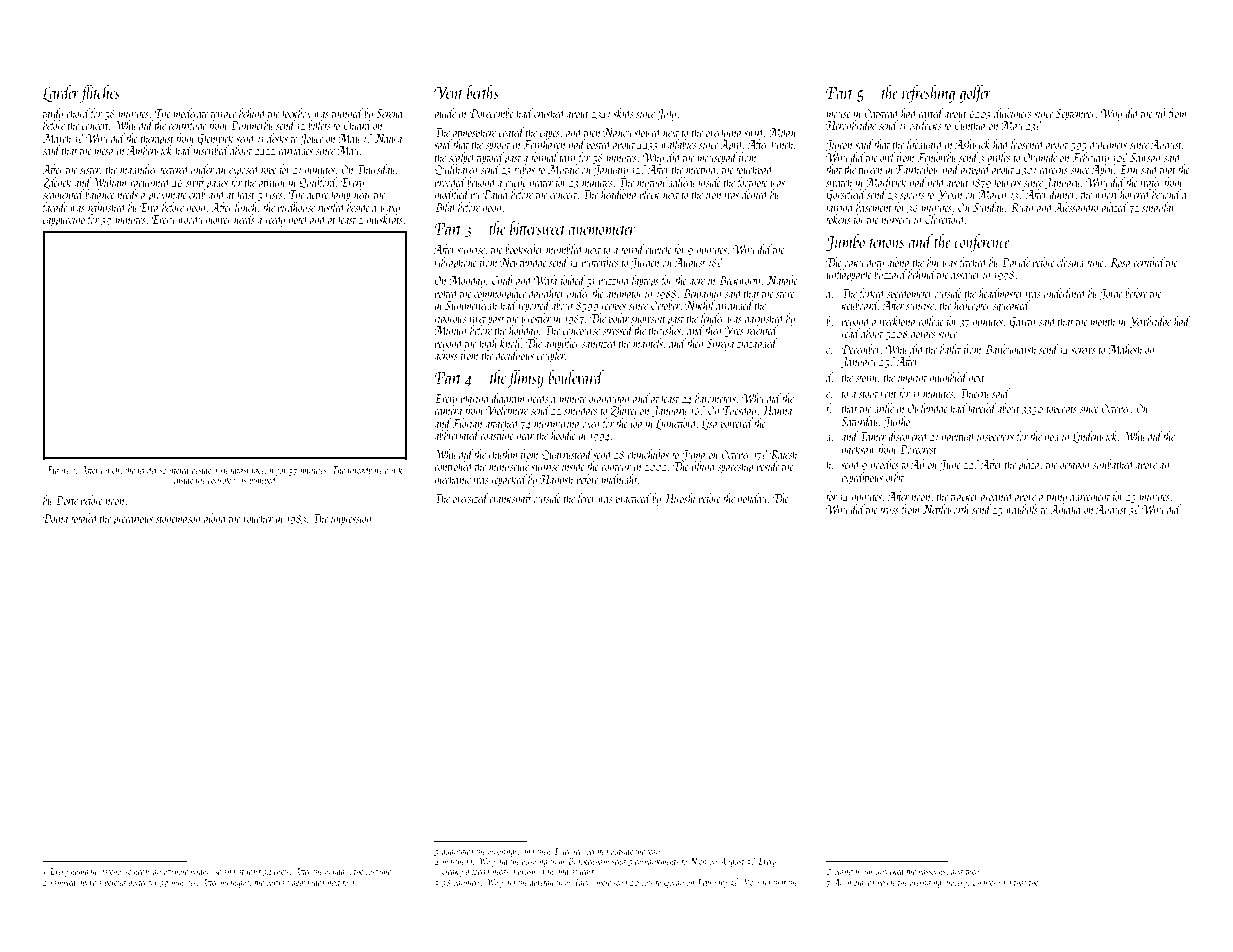  What do you see at coordinates (133, 520) in the page?
I see `precarious` at bounding box center [133, 520].
